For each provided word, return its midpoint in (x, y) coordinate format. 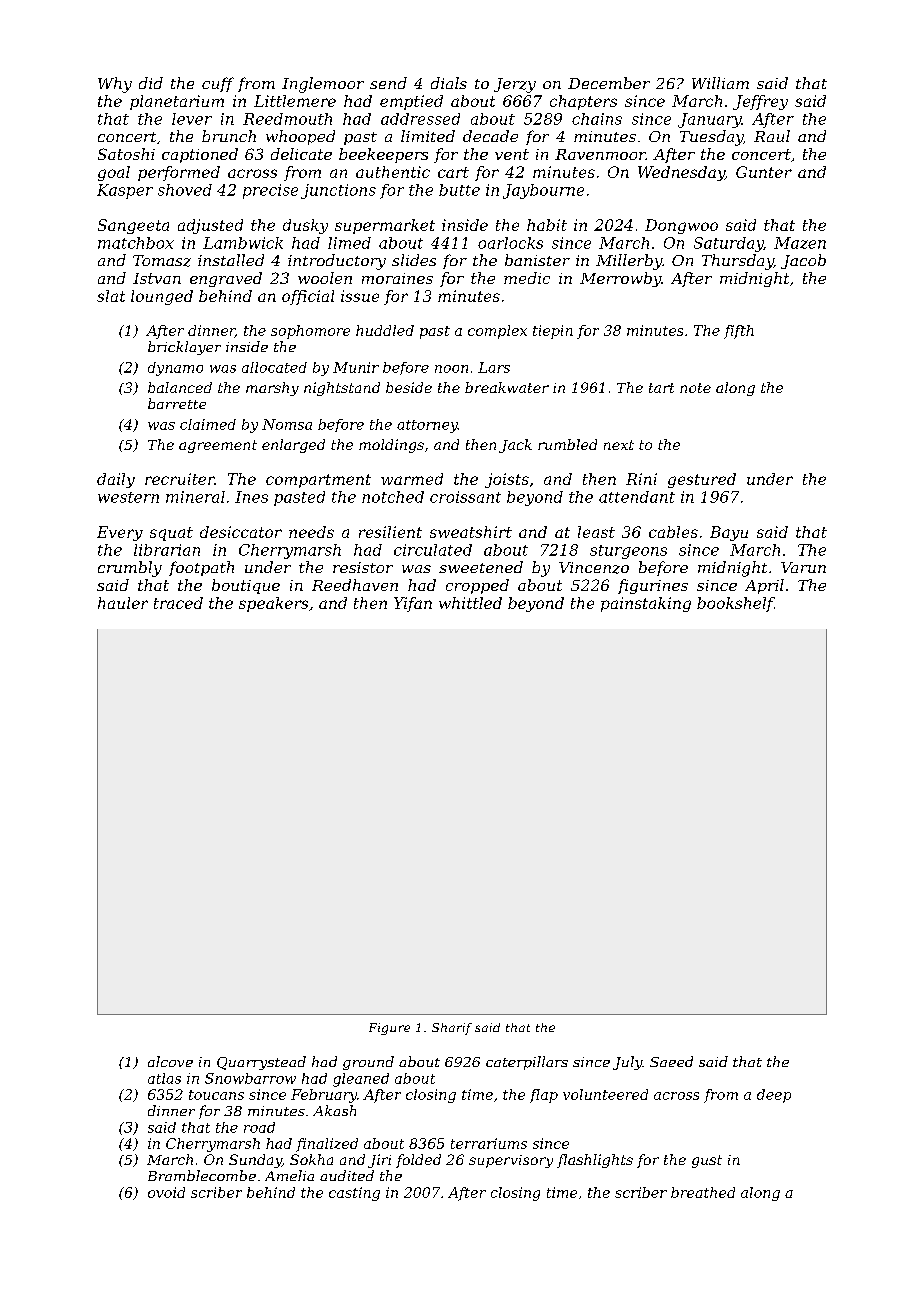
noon (451, 369)
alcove (170, 1061)
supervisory (511, 1161)
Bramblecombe (202, 1175)
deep (774, 1096)
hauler (123, 603)
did (151, 83)
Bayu (729, 533)
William (720, 83)
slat (111, 296)
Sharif (452, 1029)
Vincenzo (594, 568)
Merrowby (620, 279)
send (388, 83)
